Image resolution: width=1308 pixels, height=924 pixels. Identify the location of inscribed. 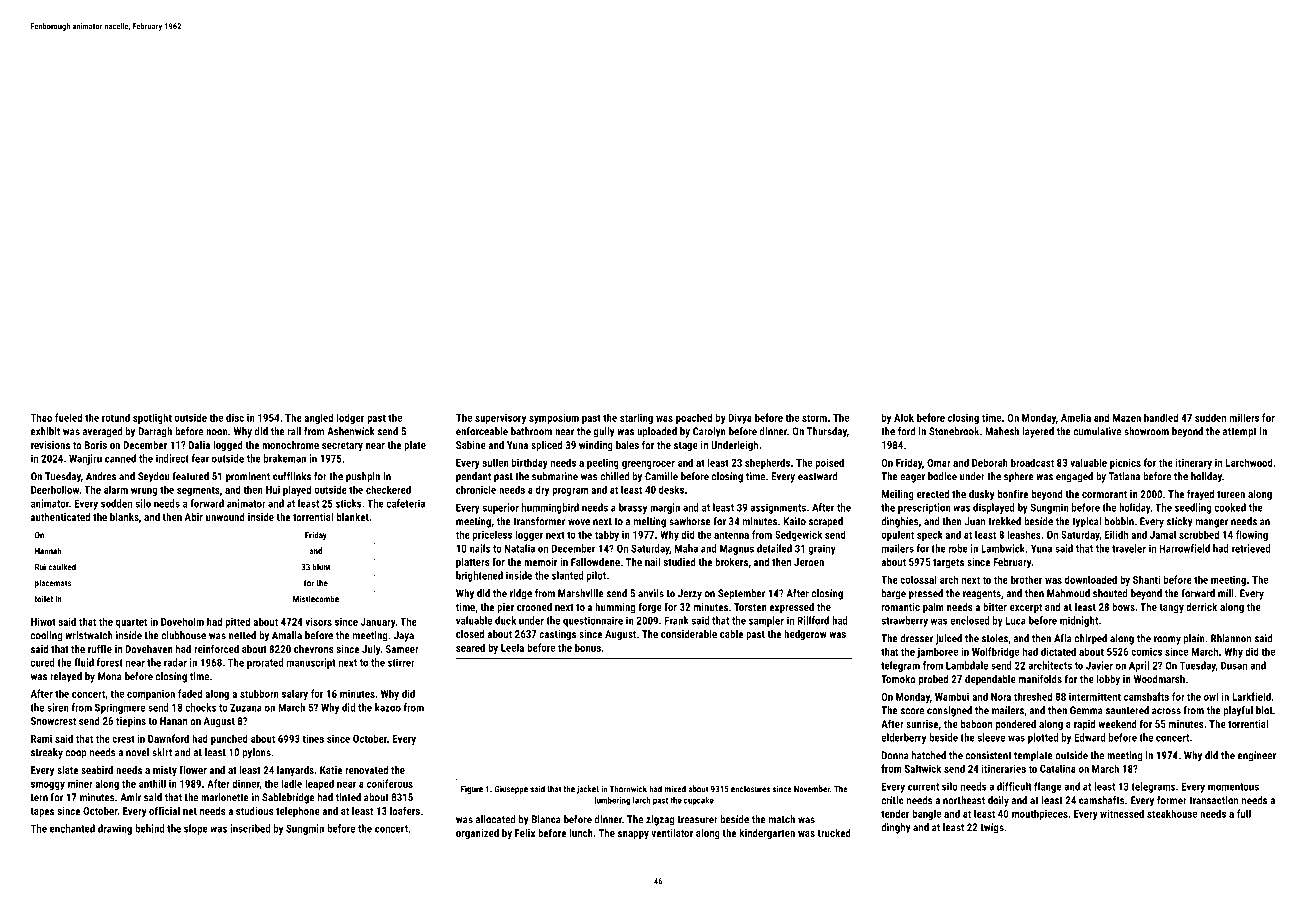
(250, 828).
